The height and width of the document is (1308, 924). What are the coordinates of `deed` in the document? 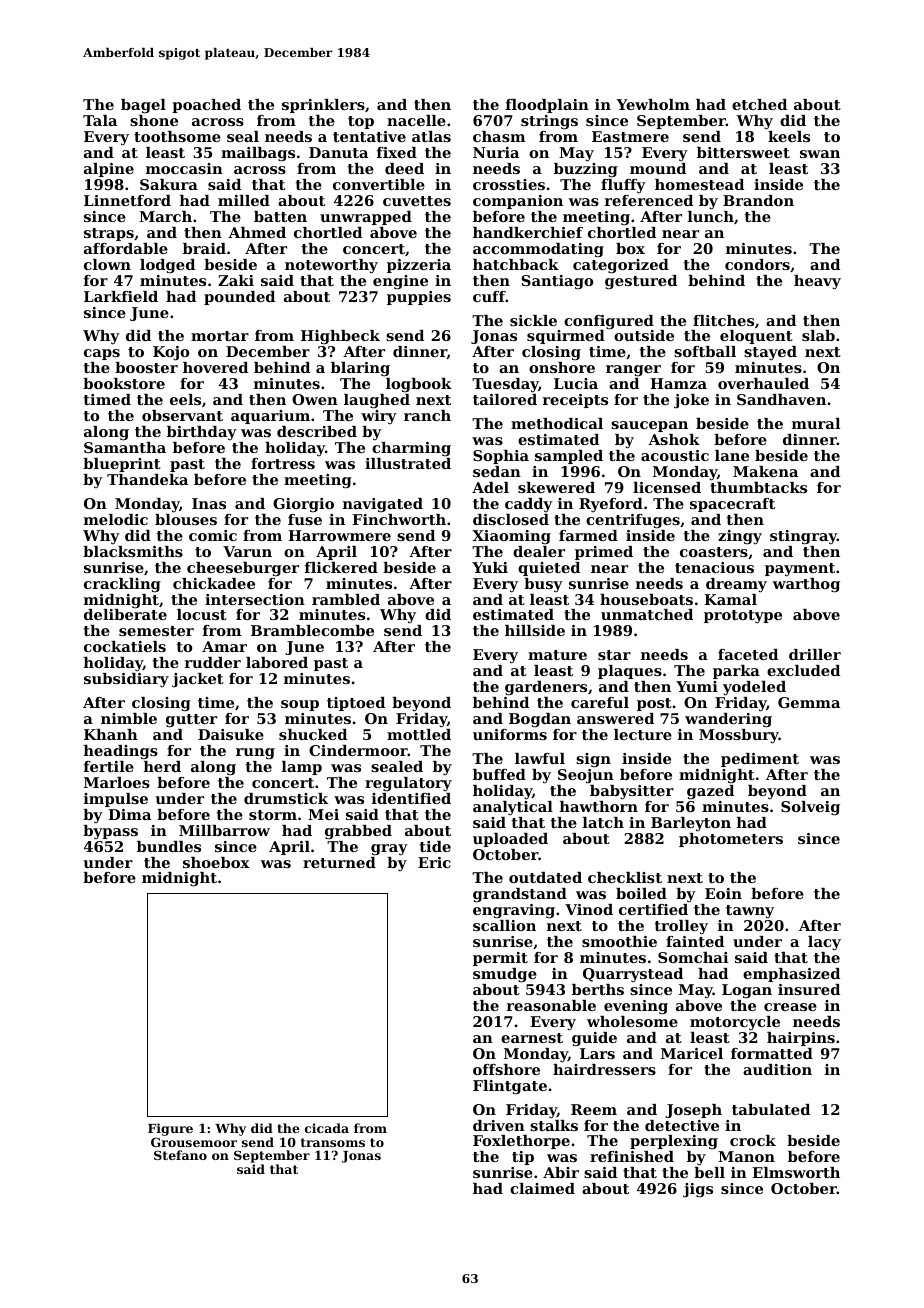 It's located at (404, 168).
